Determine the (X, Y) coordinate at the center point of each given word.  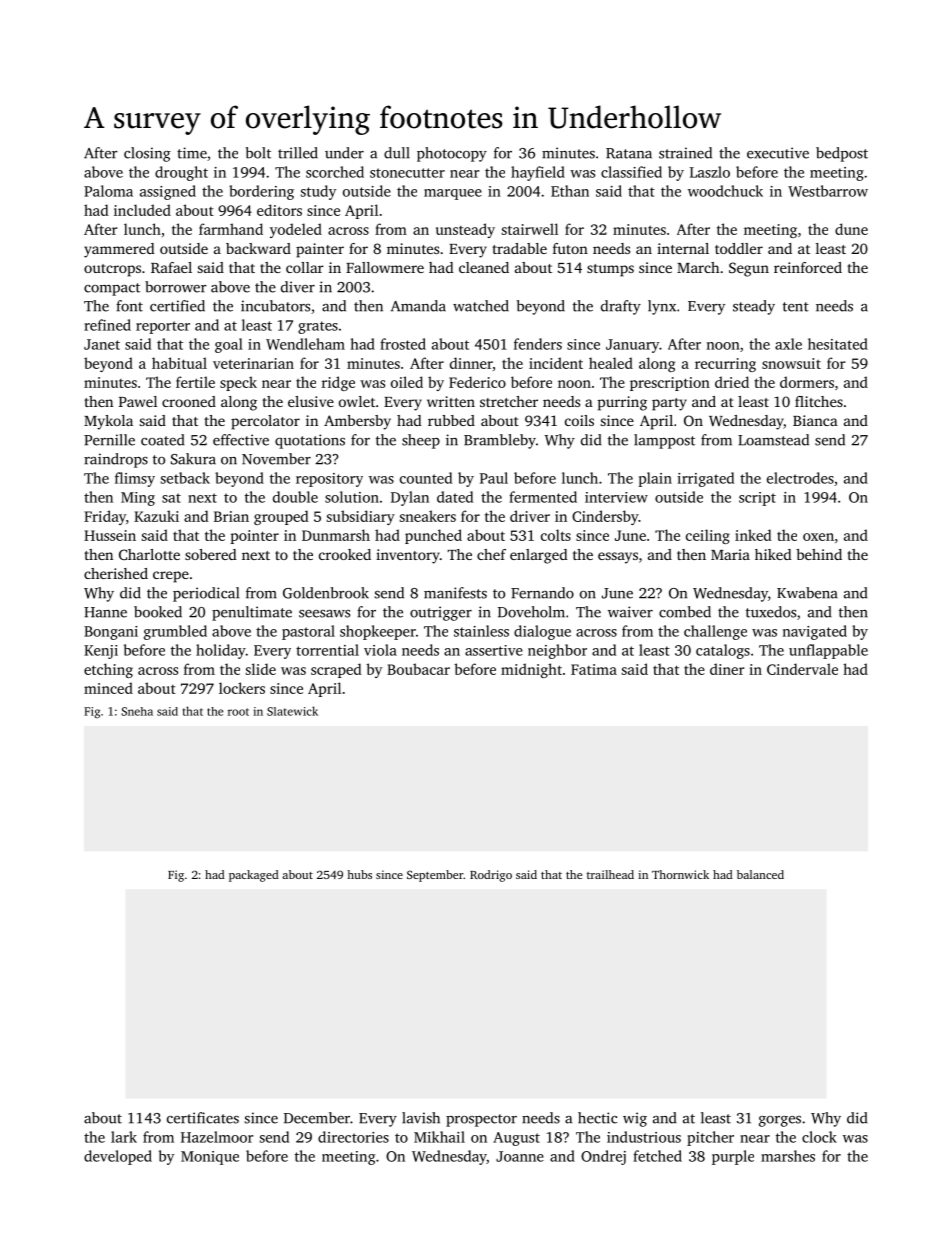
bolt (258, 153)
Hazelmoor (217, 1137)
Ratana (629, 153)
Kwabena (807, 593)
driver (530, 516)
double (295, 497)
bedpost (842, 154)
